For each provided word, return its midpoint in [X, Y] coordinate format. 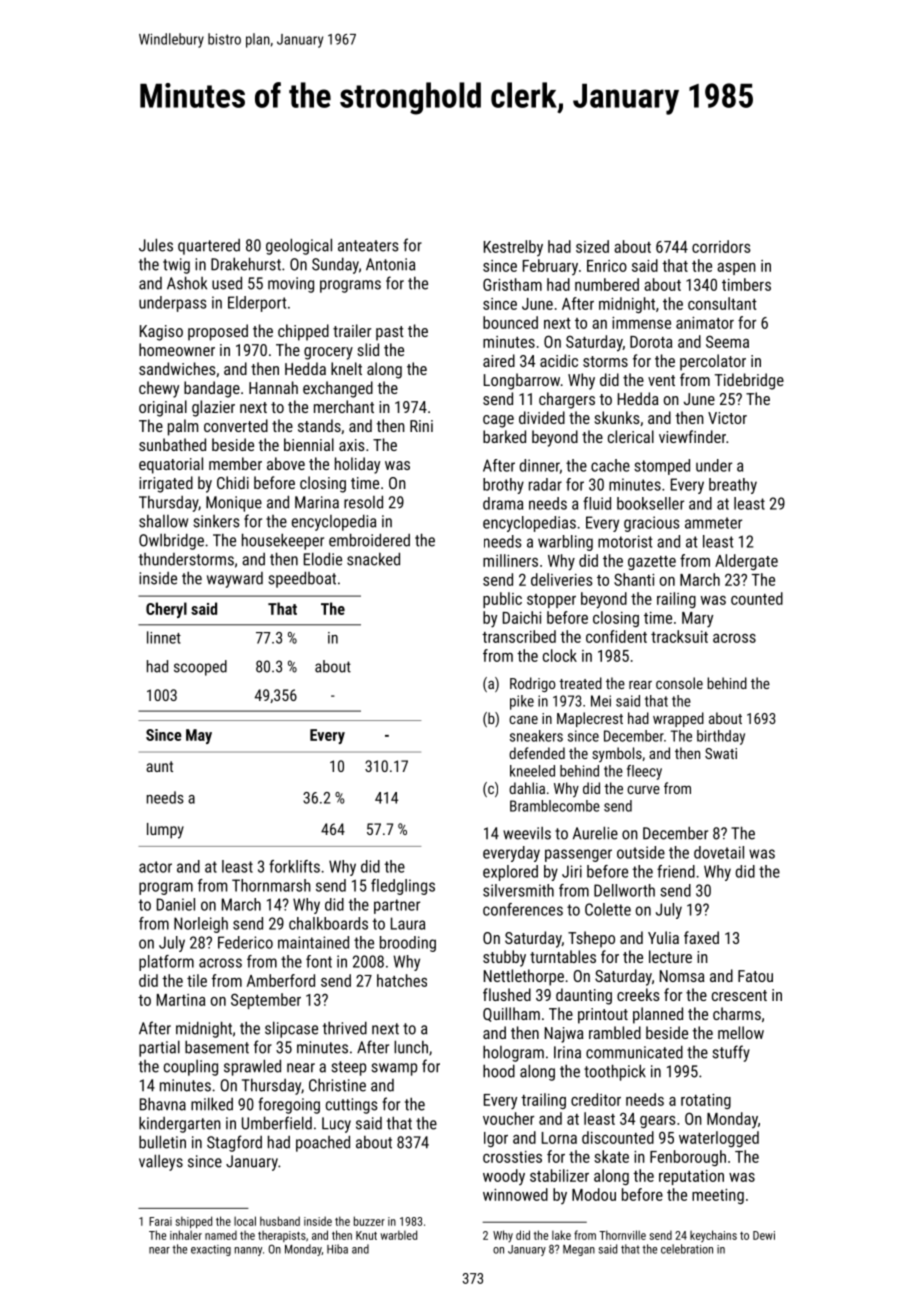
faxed [701, 937]
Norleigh [201, 925]
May [199, 736]
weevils [527, 833]
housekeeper [283, 541]
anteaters [368, 246]
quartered [209, 247]
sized [592, 246]
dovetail [719, 852]
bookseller [650, 503]
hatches [402, 980]
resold [363, 502]
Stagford [234, 1143]
